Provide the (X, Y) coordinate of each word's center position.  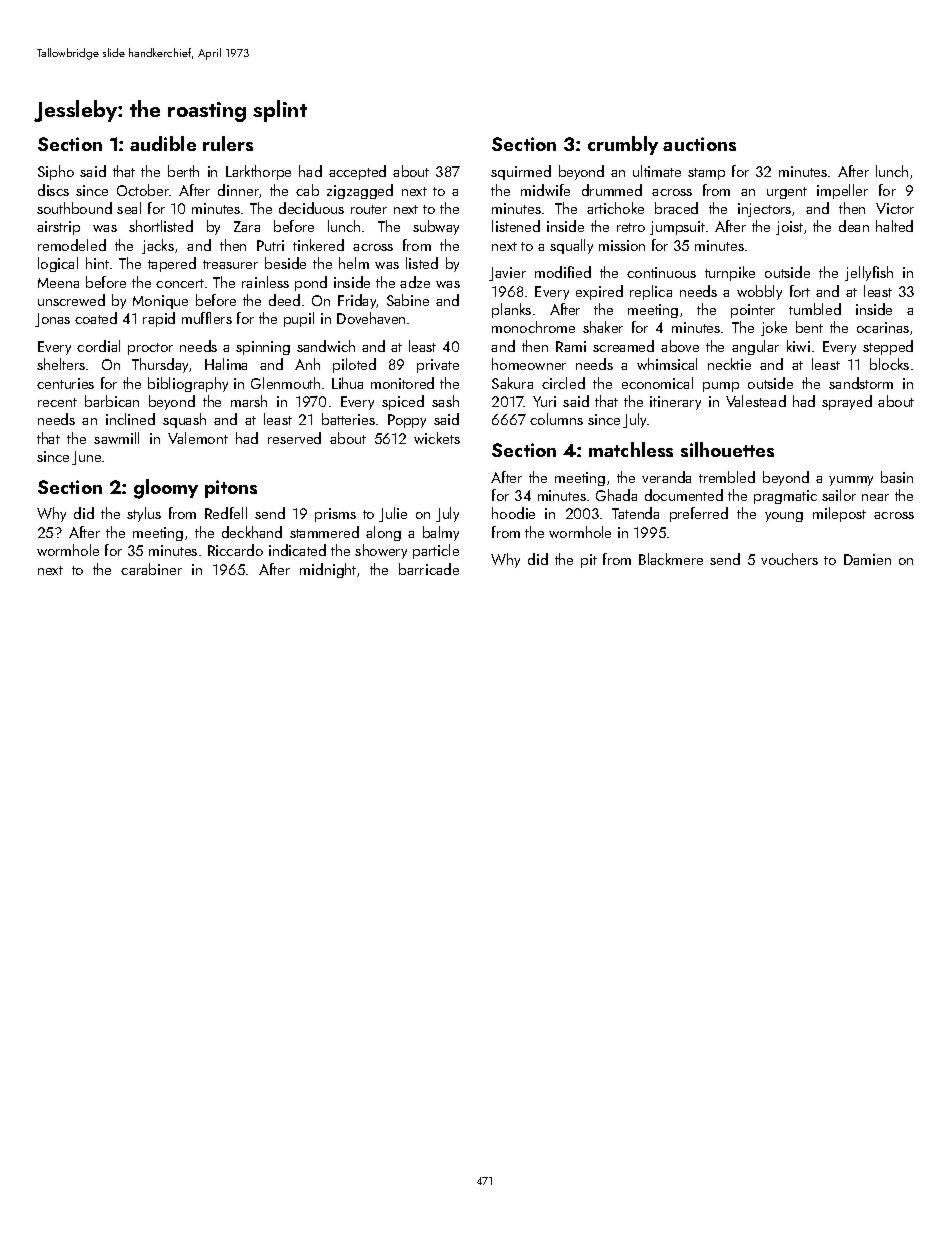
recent (57, 402)
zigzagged (360, 191)
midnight (328, 570)
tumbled (815, 309)
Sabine (408, 300)
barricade (429, 569)
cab (307, 190)
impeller (842, 191)
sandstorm (861, 383)
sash (445, 401)
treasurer (230, 264)
